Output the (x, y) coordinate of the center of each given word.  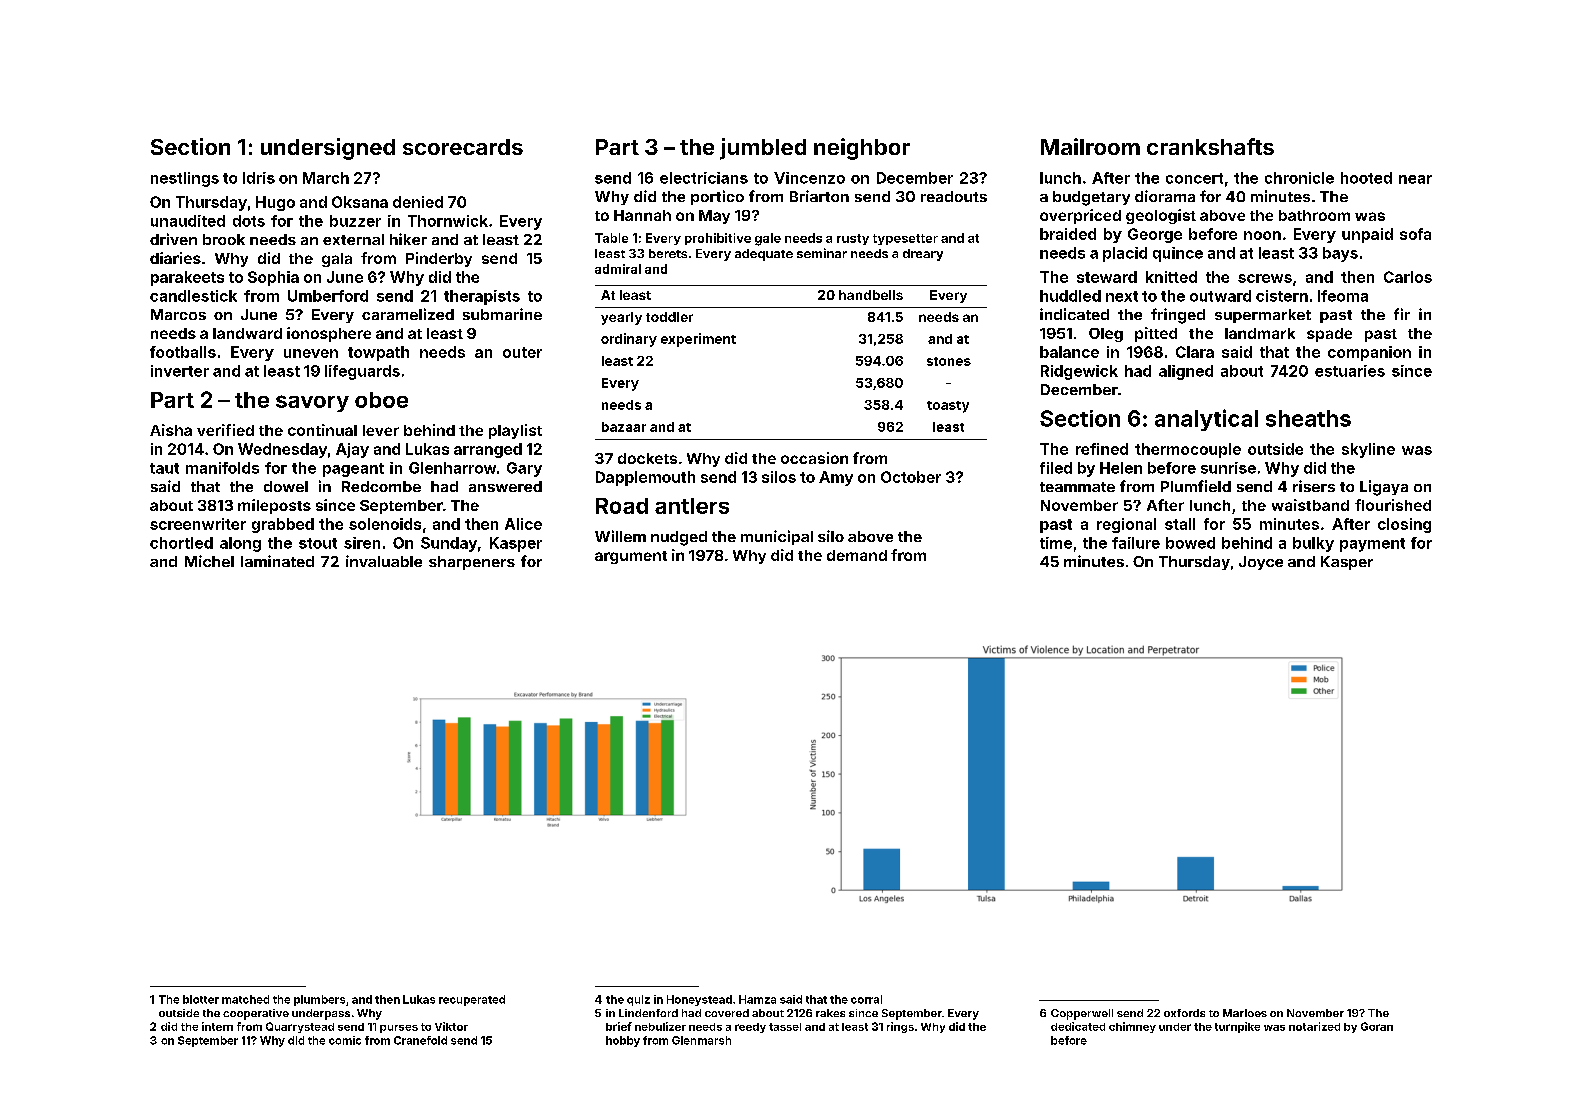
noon (1262, 235)
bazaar (624, 427)
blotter (201, 999)
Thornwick (448, 221)
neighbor (862, 149)
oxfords (1184, 1013)
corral (866, 999)
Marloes (1245, 1013)
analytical (1206, 420)
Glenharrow (452, 468)
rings (900, 1027)
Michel (209, 561)
